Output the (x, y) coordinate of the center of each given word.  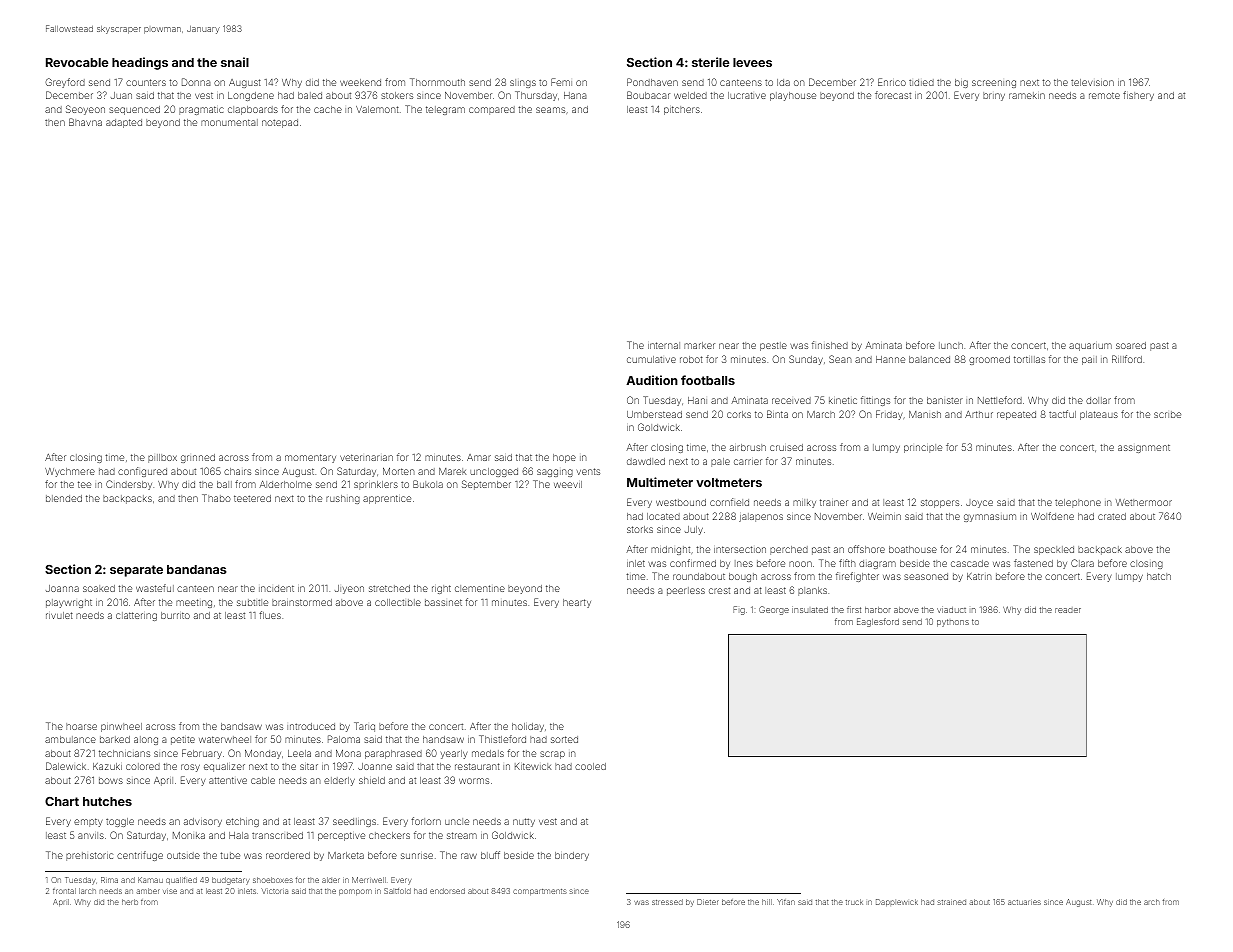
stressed (667, 902)
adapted (124, 123)
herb (130, 902)
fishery (1138, 96)
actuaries (1024, 902)
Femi (561, 82)
